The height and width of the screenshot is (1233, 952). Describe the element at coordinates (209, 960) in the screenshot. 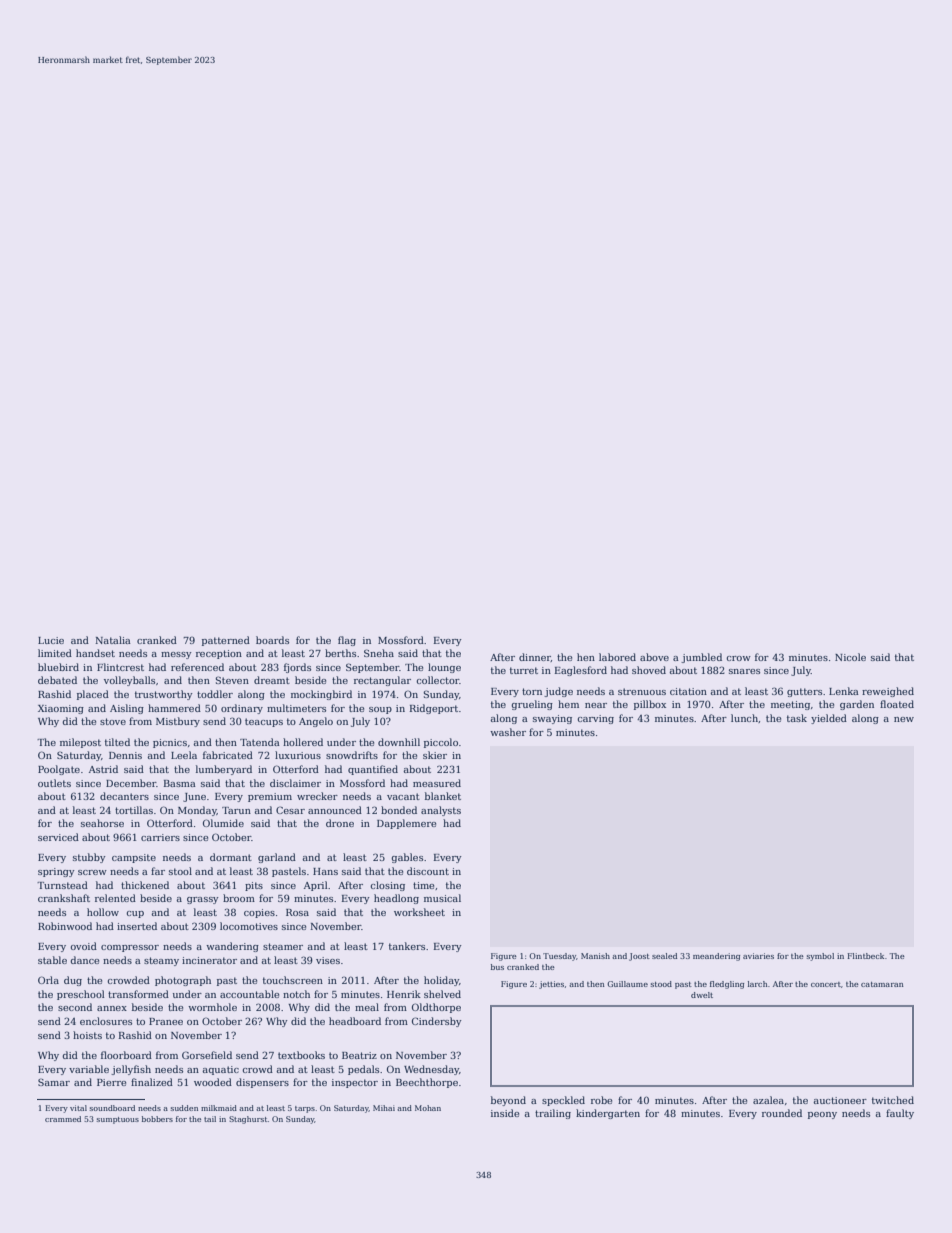

I see `incinerator` at that location.
